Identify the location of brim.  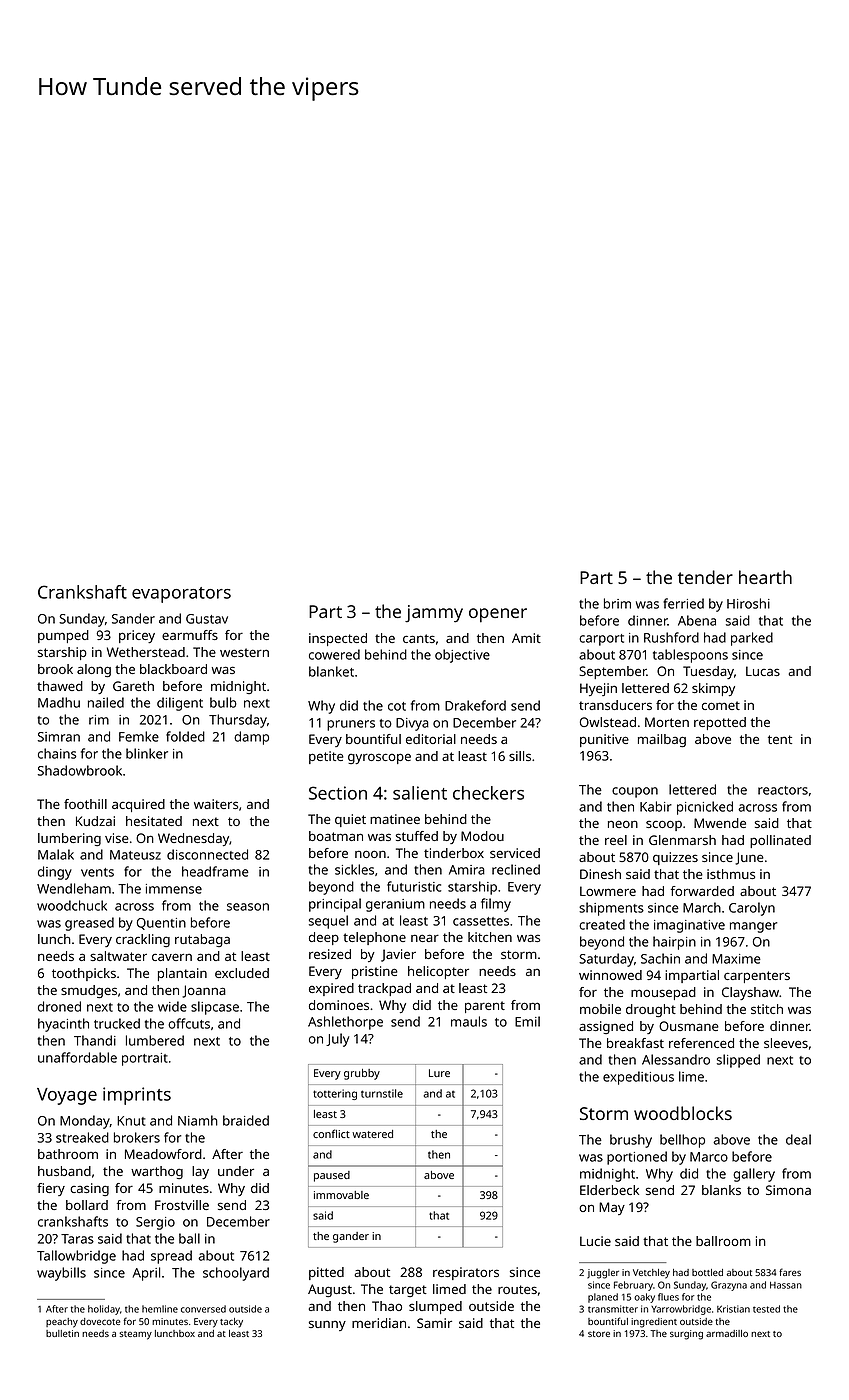
(617, 603).
